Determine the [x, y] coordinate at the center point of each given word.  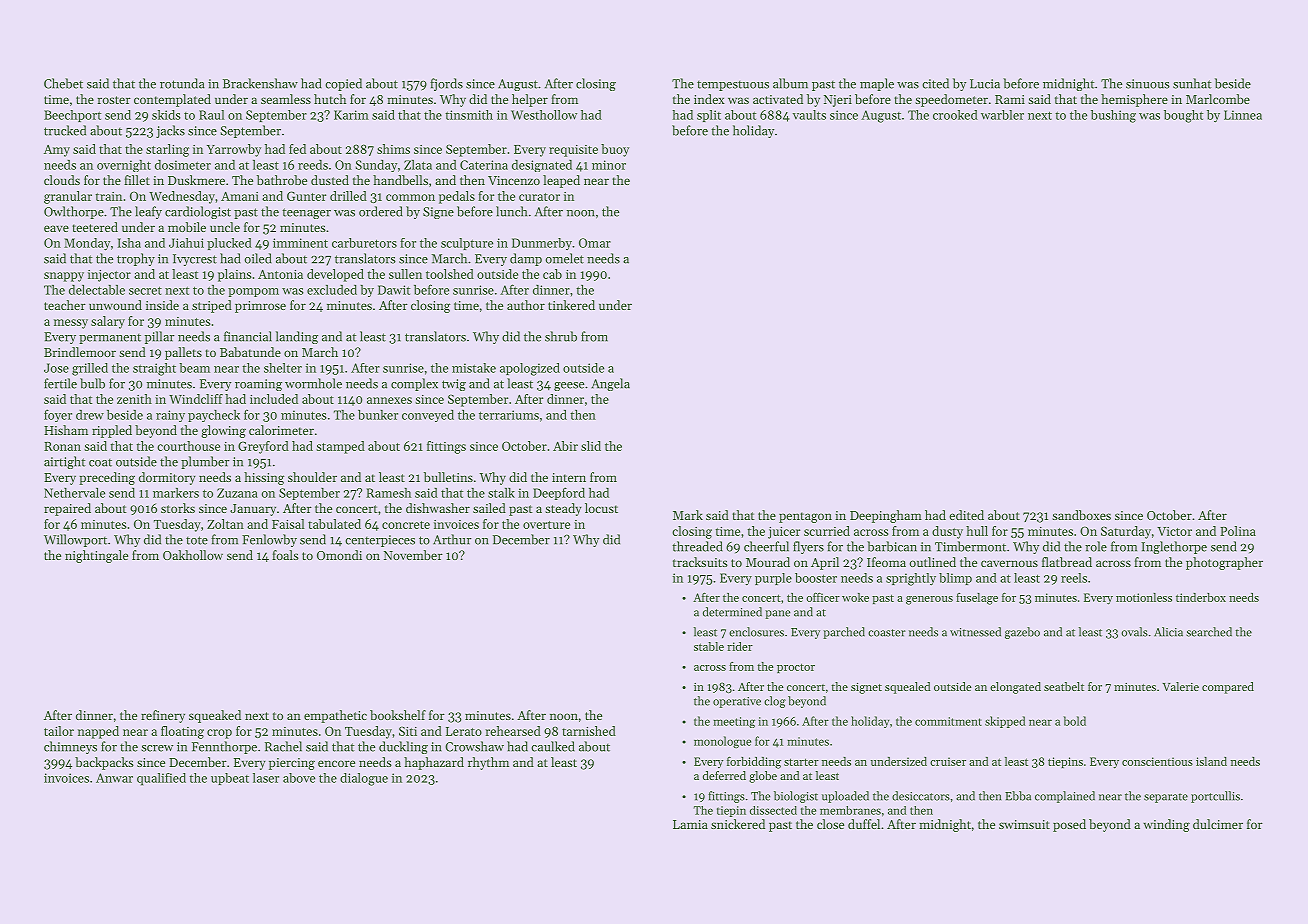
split [709, 116]
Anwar [114, 778]
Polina [1238, 531]
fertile [60, 383]
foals [285, 555]
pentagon [805, 517]
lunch [511, 211]
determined [732, 612]
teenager [306, 213]
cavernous [1009, 563]
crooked [955, 115]
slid [591, 446]
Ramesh [388, 493]
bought [1183, 116]
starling [167, 150]
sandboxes [1081, 515]
